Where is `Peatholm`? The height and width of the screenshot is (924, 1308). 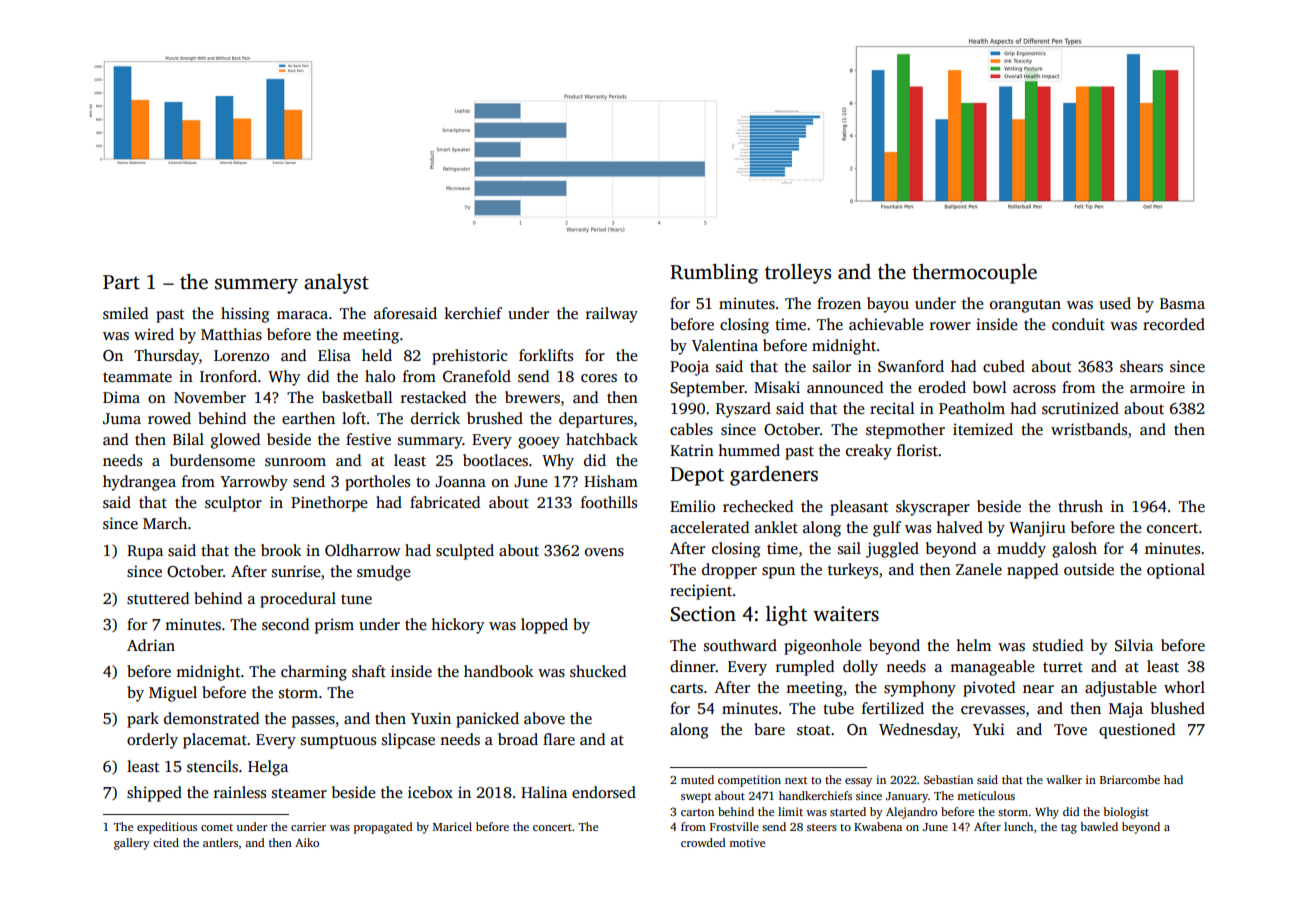 Peatholm is located at coordinates (972, 408).
